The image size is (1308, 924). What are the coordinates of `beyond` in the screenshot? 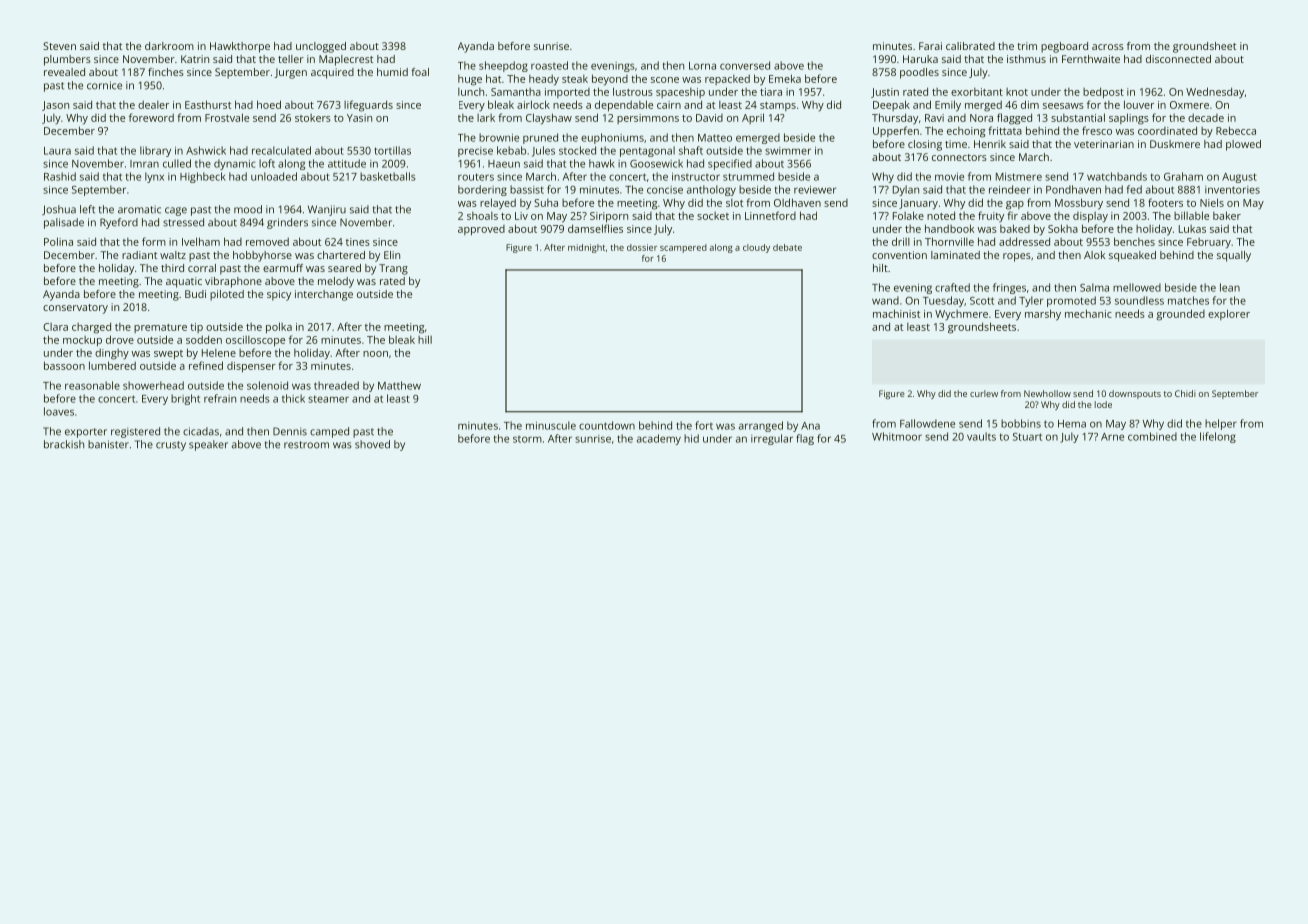 It's located at (610, 80).
